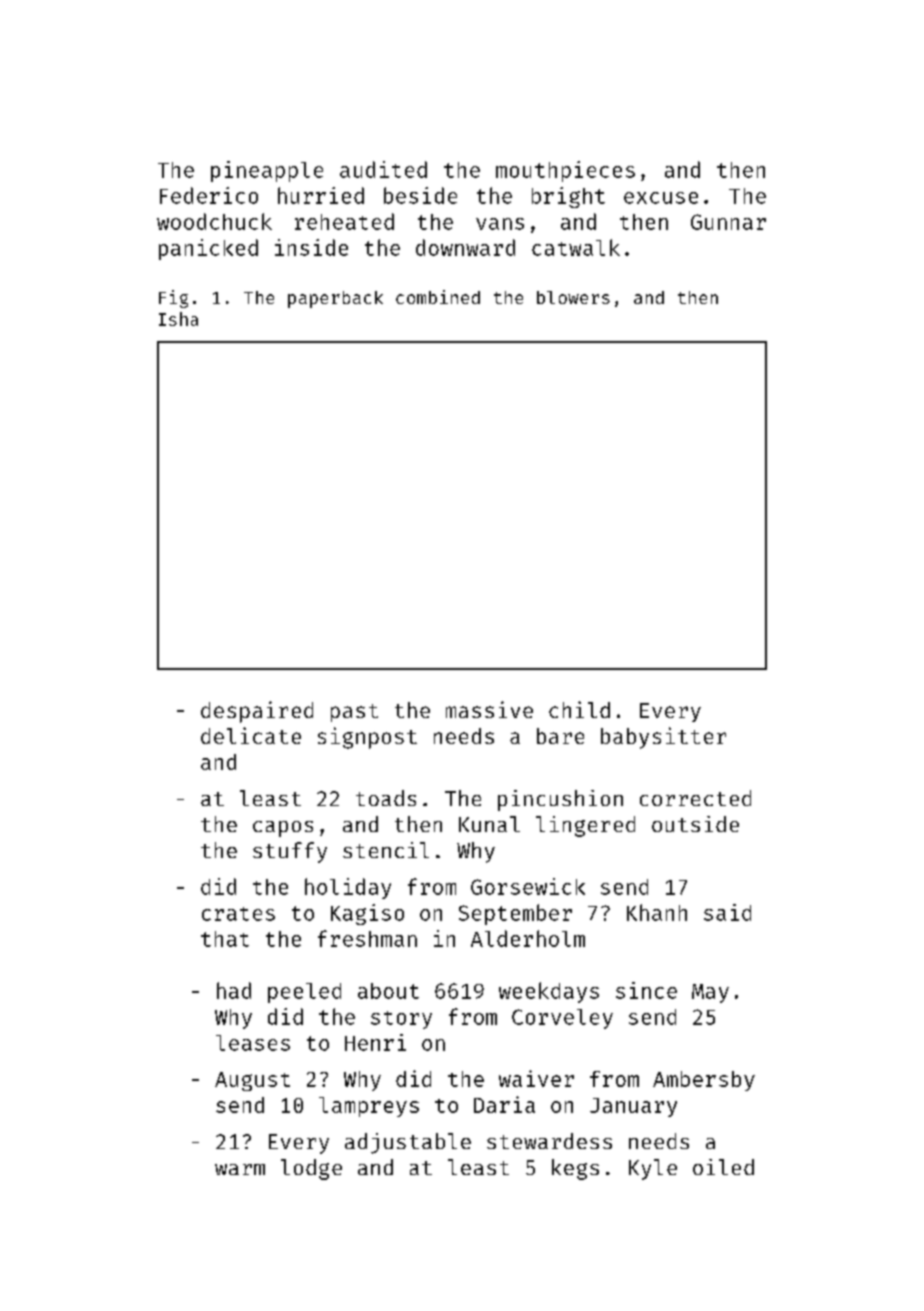  What do you see at coordinates (695, 798) in the screenshot?
I see `corrected` at bounding box center [695, 798].
